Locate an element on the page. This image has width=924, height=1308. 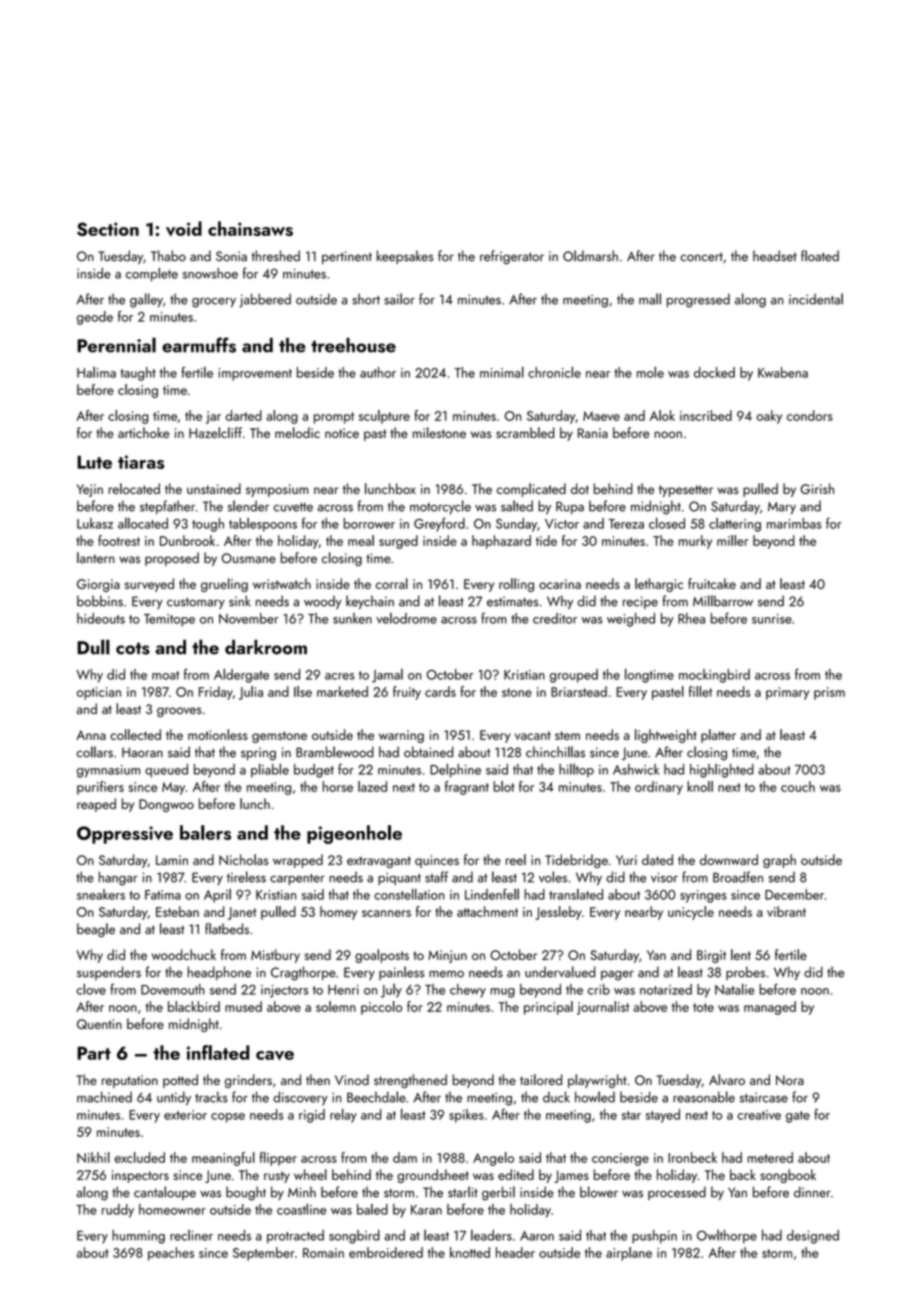
peaches is located at coordinates (171, 1254).
